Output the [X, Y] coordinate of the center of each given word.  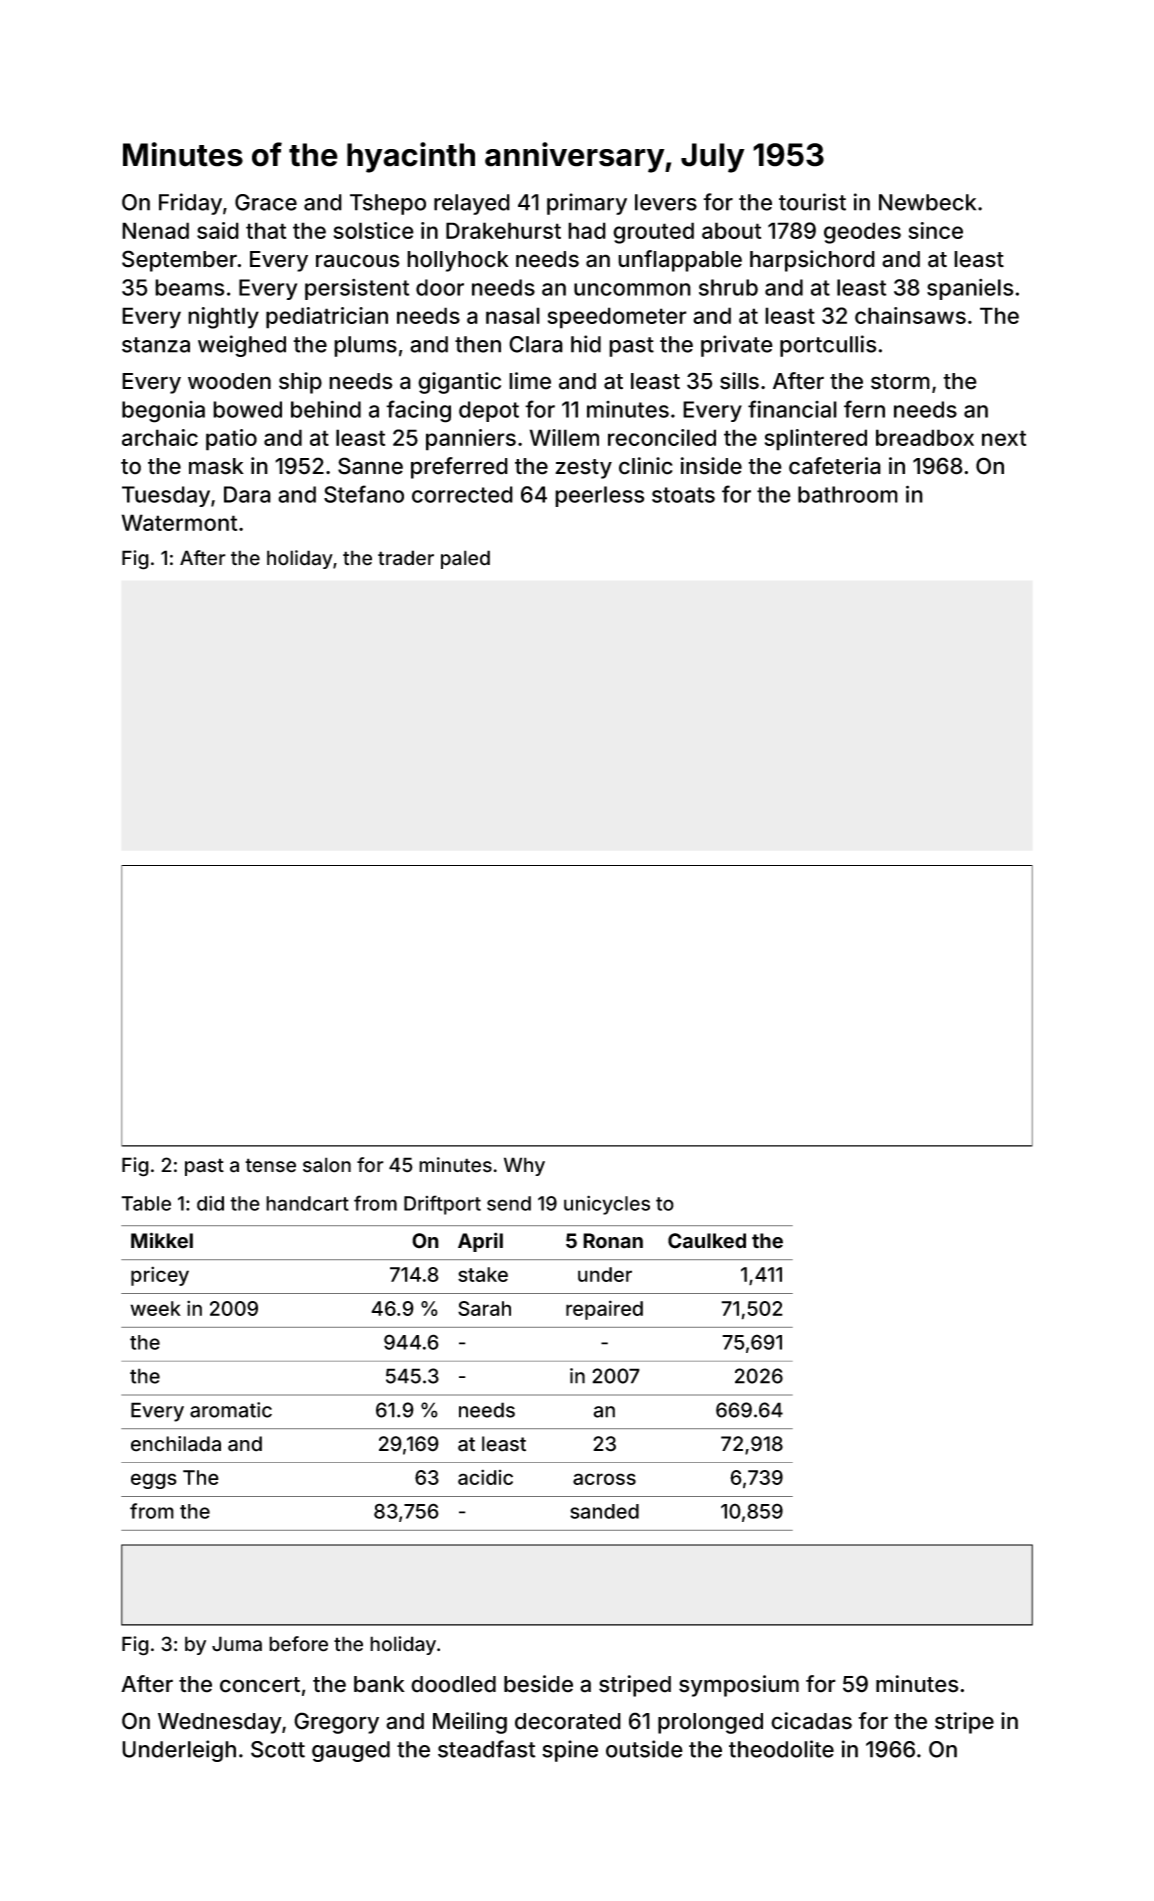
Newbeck [927, 202]
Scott [278, 1749]
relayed [472, 204]
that [266, 230]
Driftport [442, 1205]
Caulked [707, 1241]
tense [270, 1165]
